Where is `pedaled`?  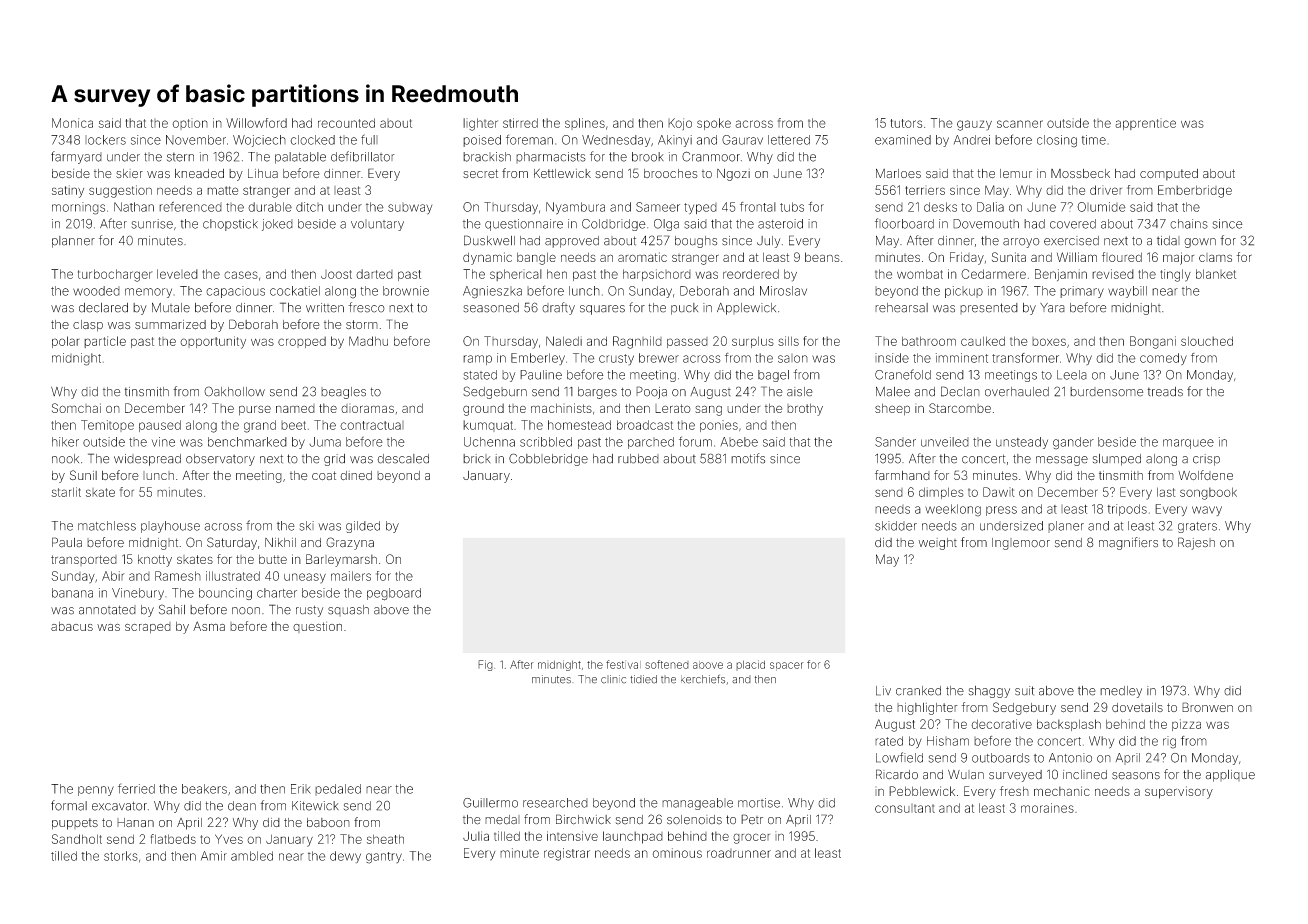 pedaled is located at coordinates (338, 790).
